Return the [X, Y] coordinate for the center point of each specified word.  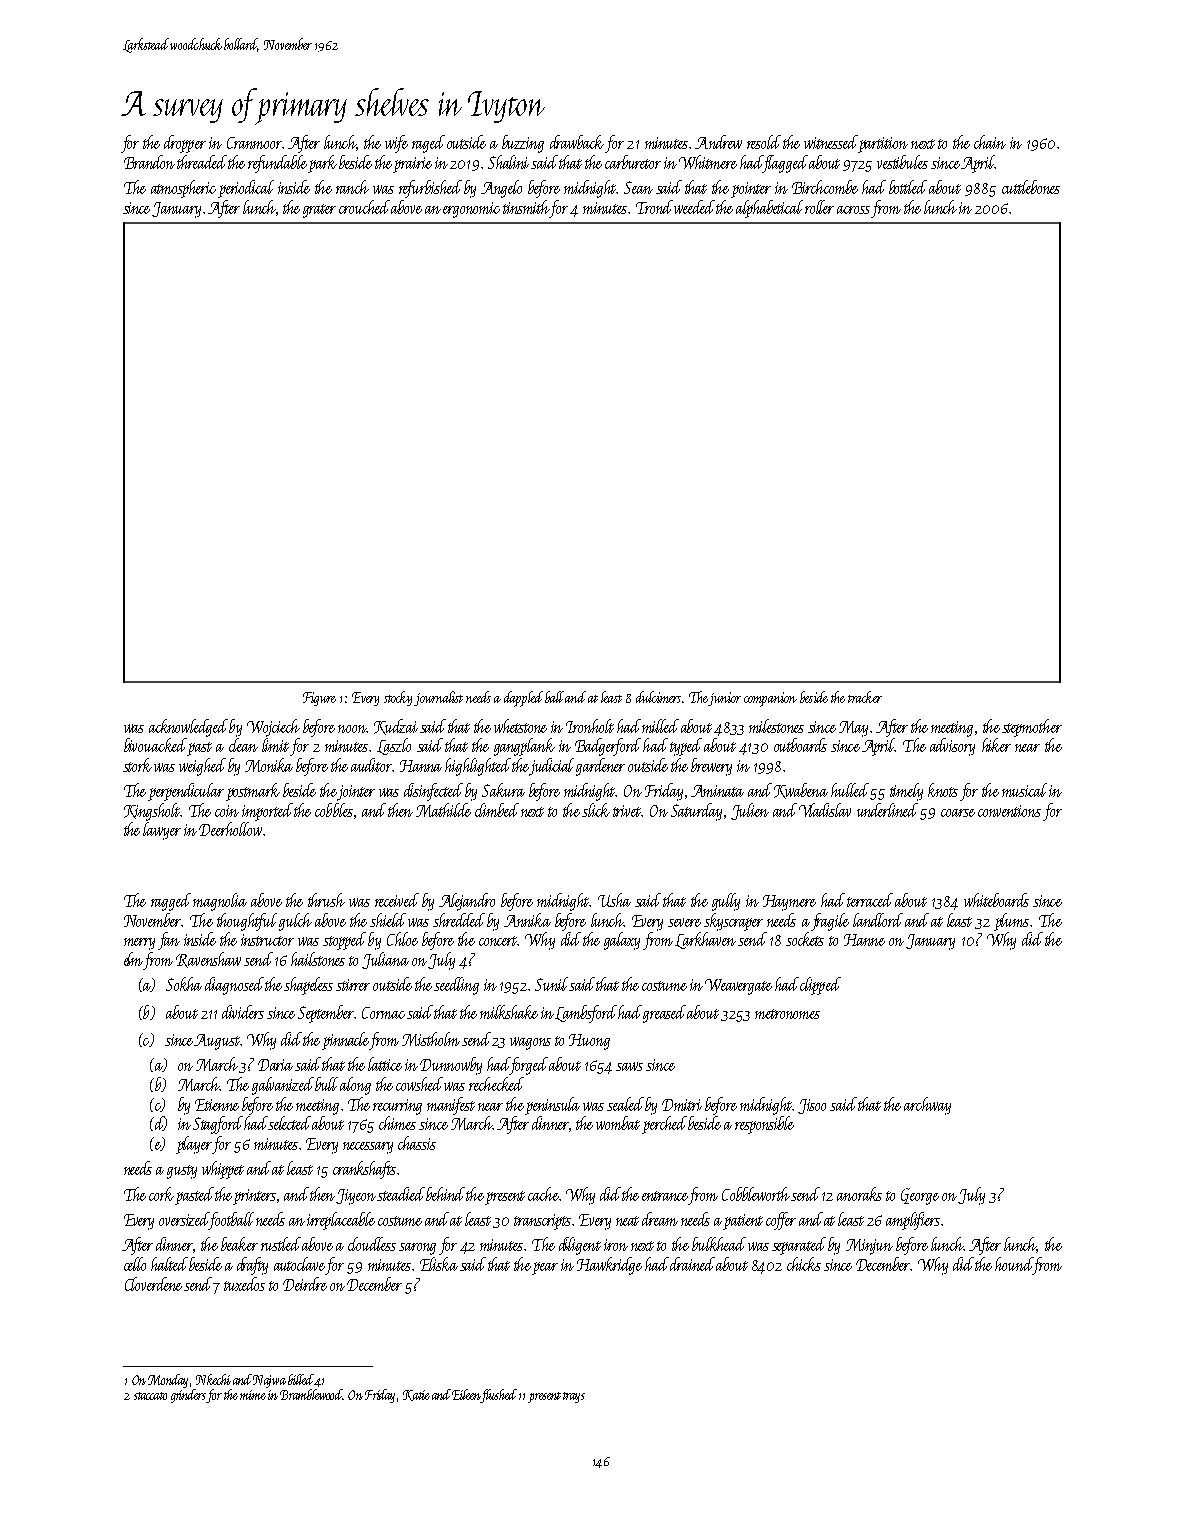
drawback [577, 142]
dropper [185, 144]
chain [990, 142]
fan [169, 941]
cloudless [372, 1244]
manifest [451, 1106]
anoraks [859, 1194]
